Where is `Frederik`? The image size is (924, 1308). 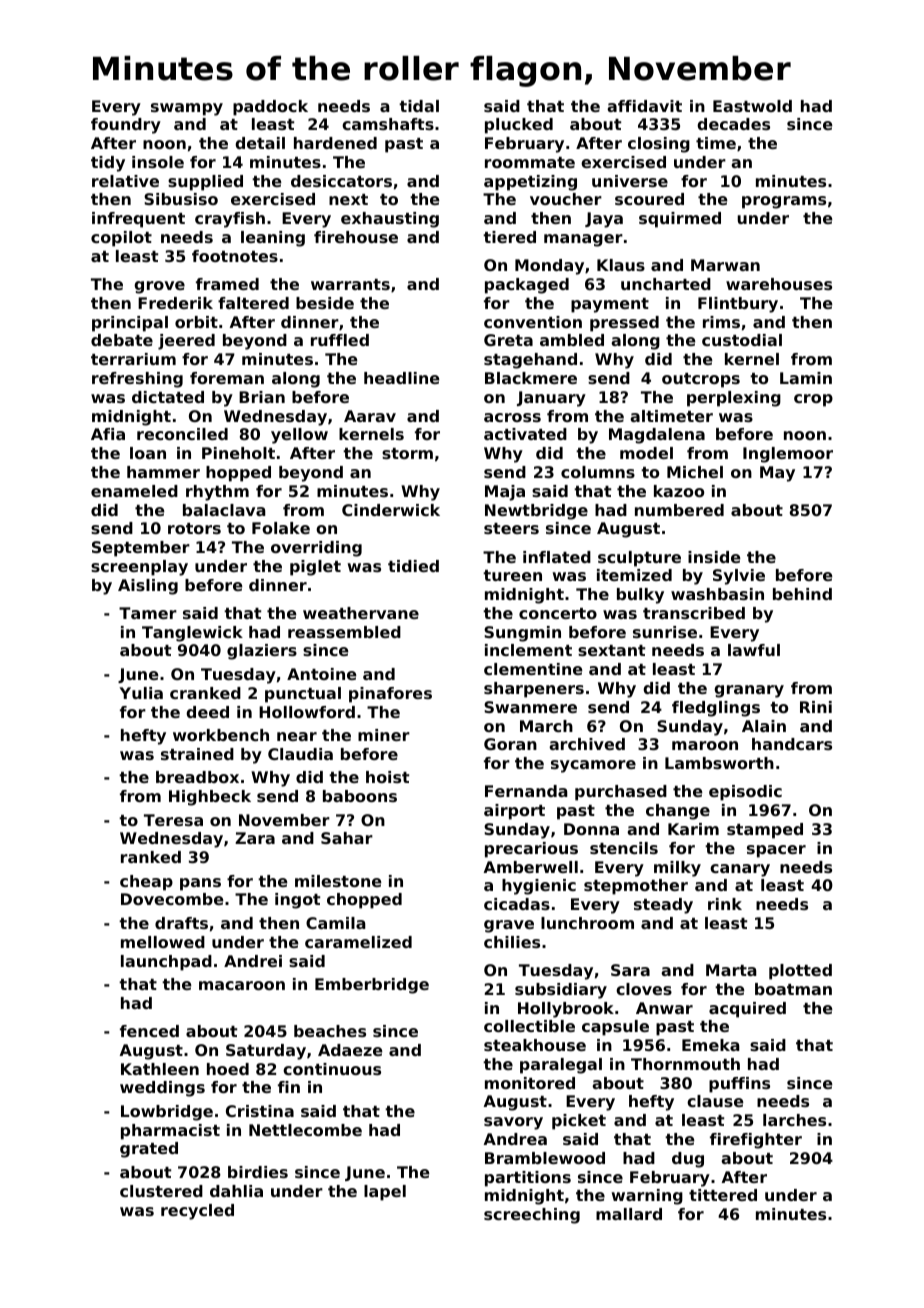 Frederik is located at coordinates (175, 303).
